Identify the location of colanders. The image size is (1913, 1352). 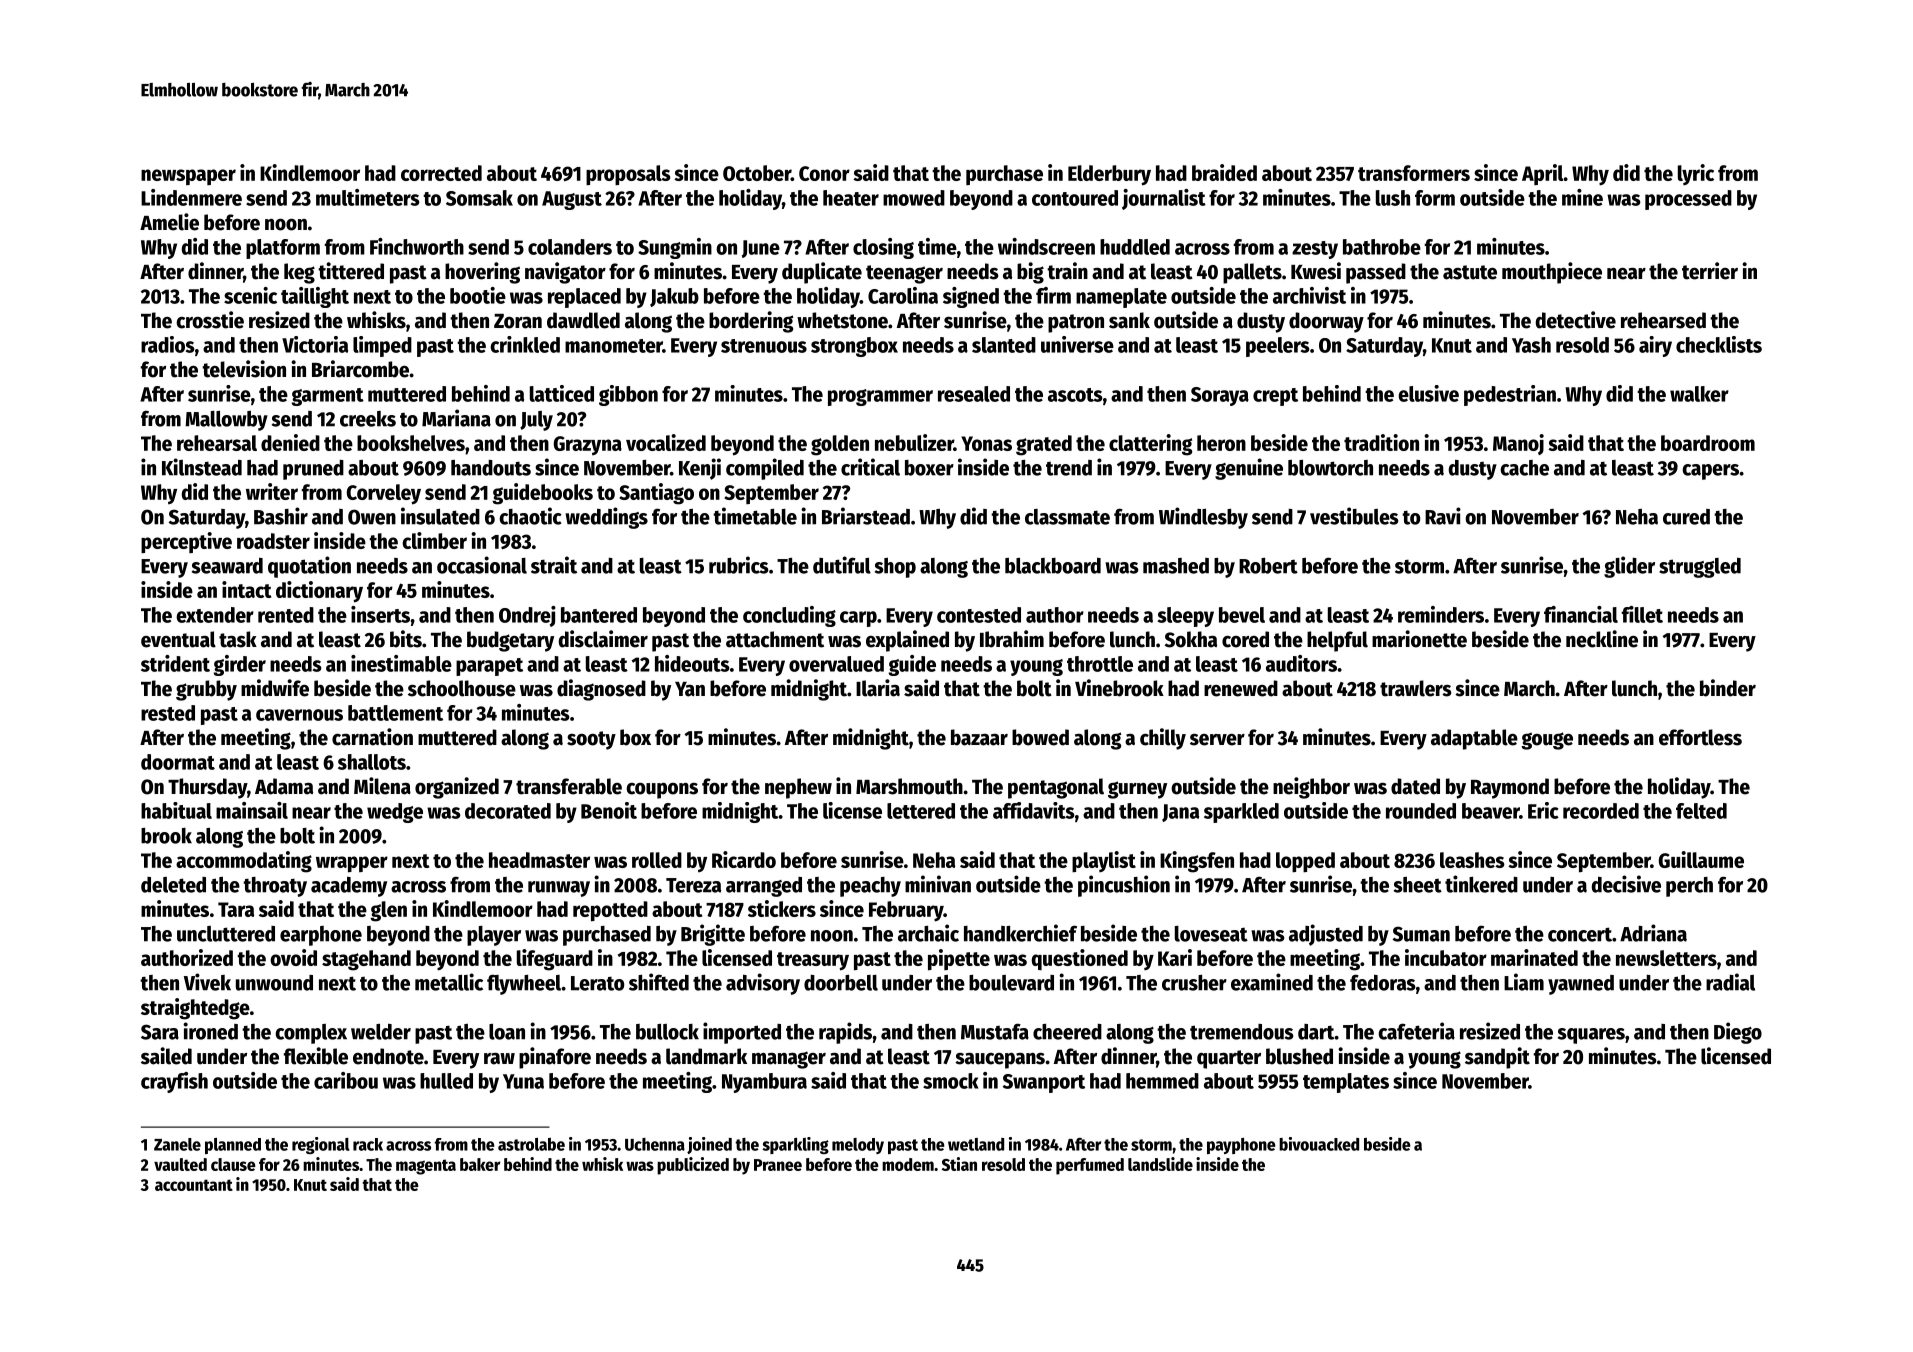
(570, 247).
